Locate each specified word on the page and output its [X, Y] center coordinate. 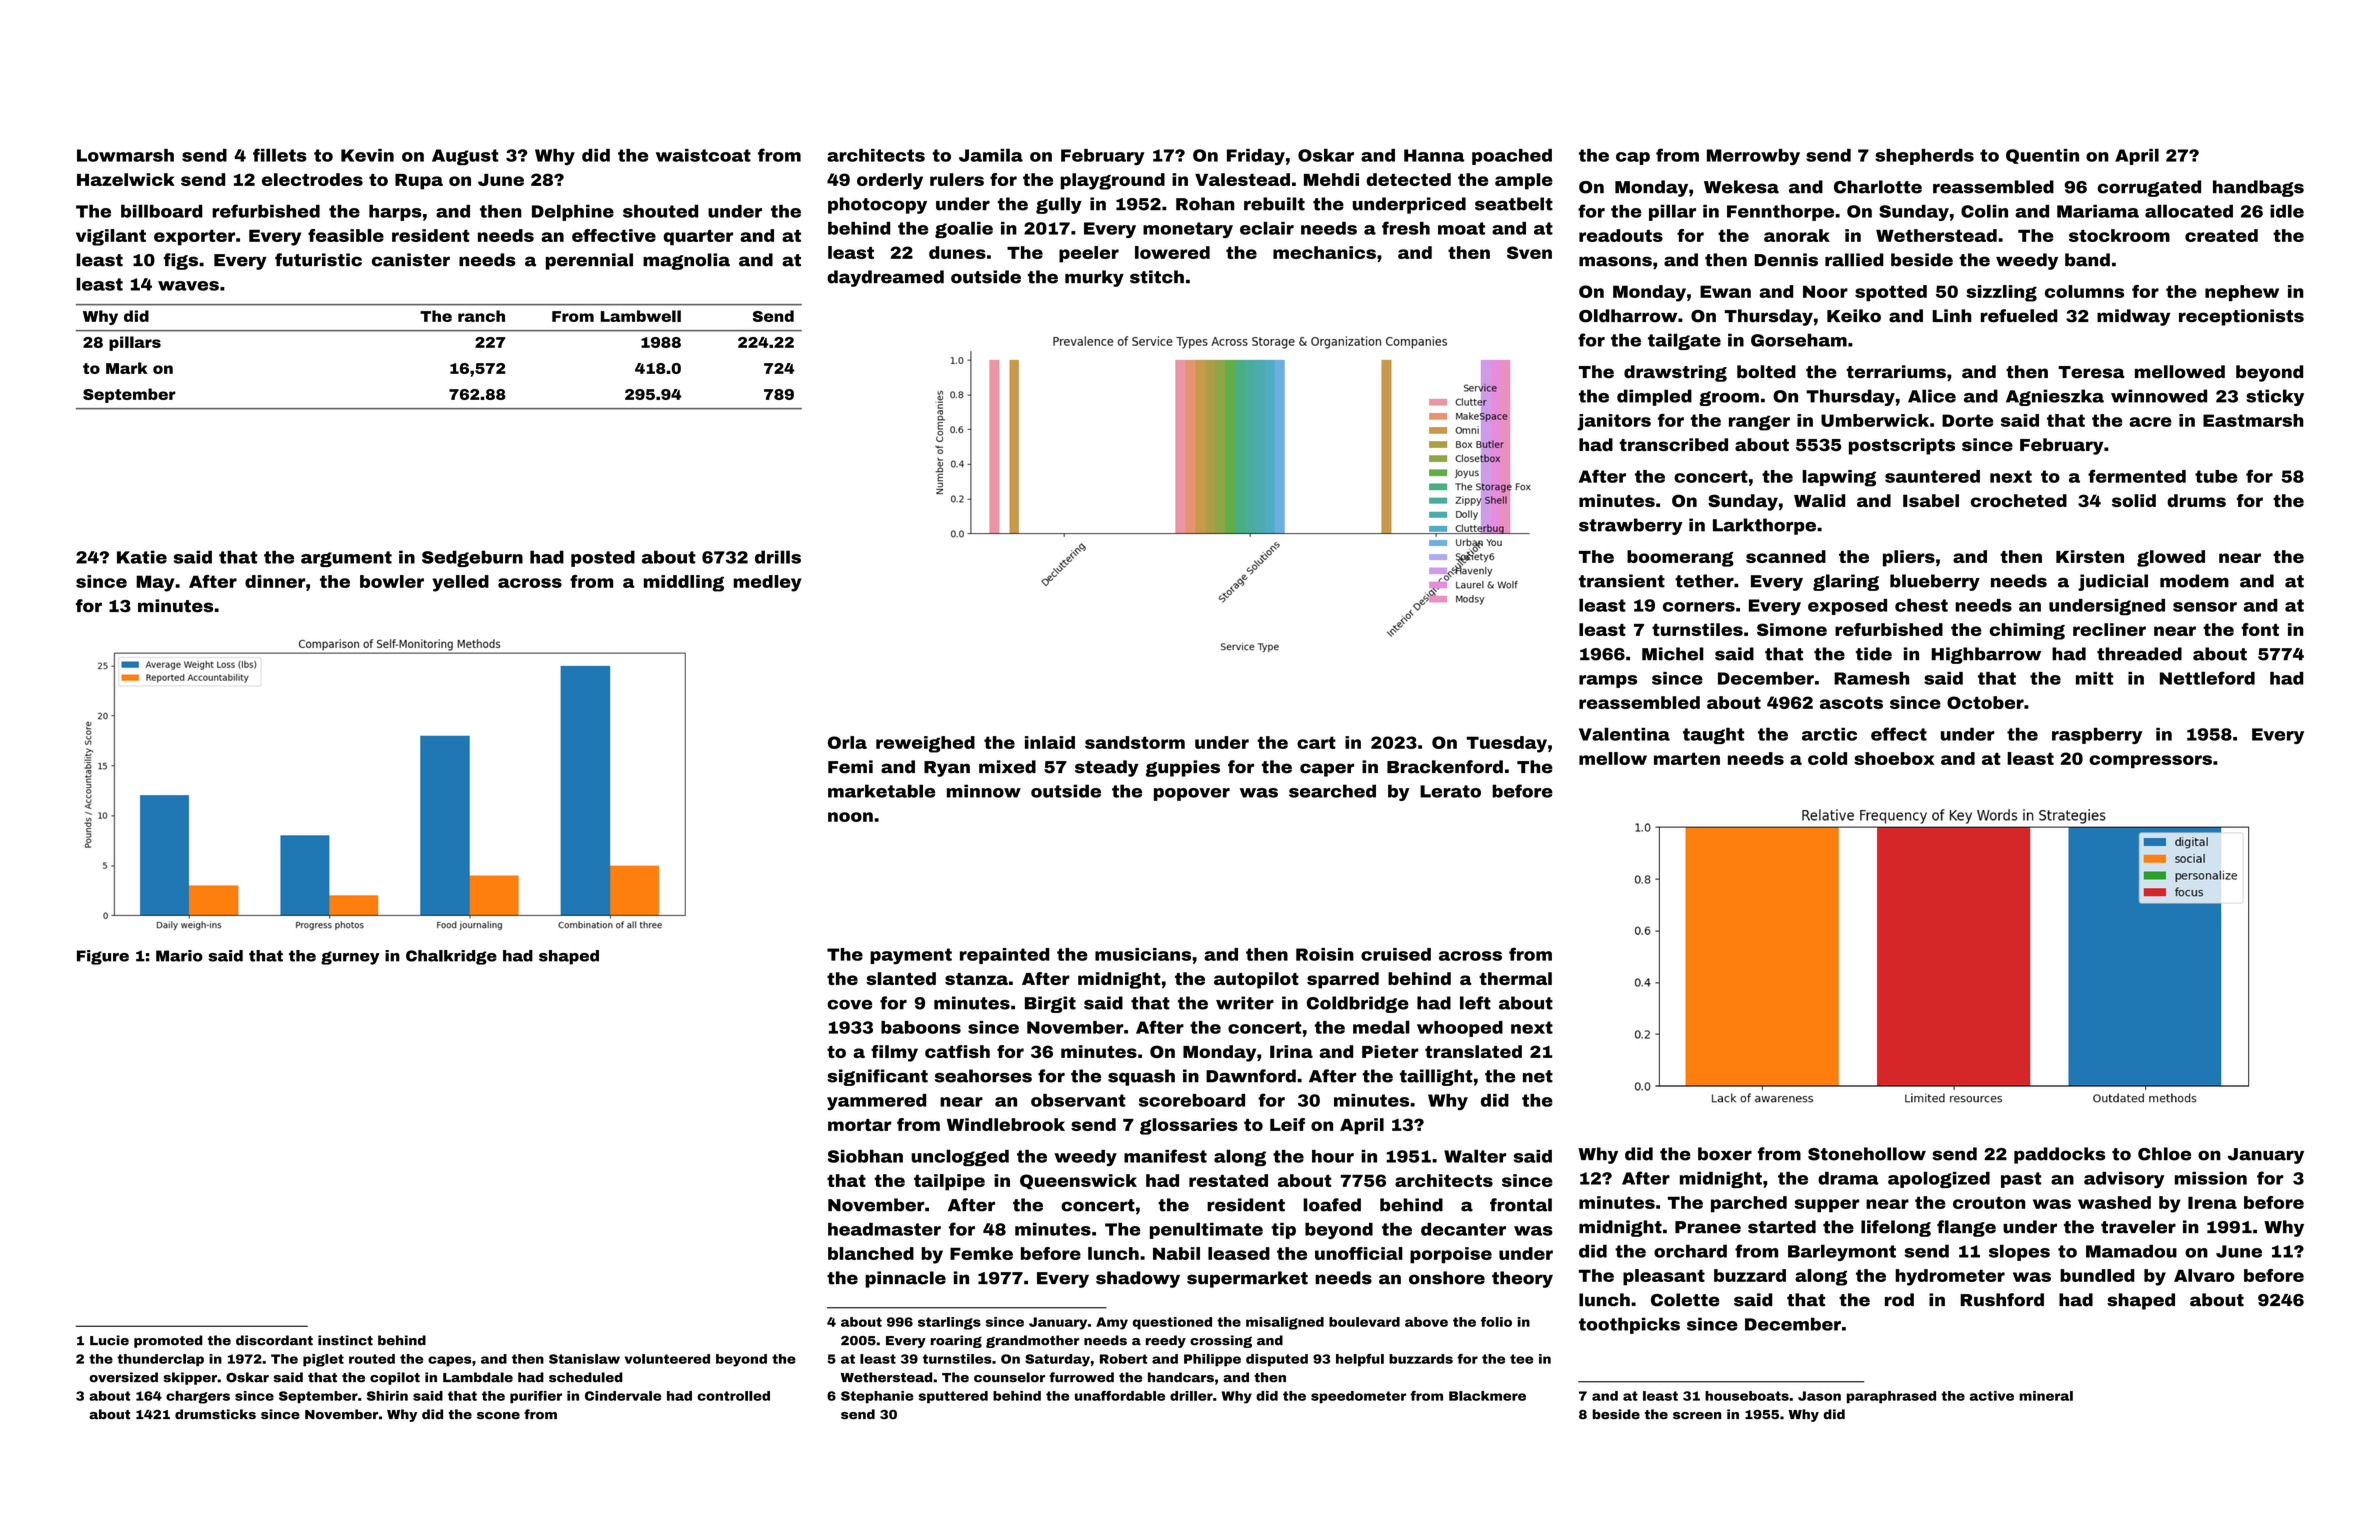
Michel [1673, 654]
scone [498, 1415]
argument [346, 559]
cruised [1396, 954]
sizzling [2001, 293]
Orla [847, 742]
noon [850, 817]
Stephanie [877, 1397]
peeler [1089, 254]
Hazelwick [126, 179]
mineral [2046, 1396]
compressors [2150, 762]
